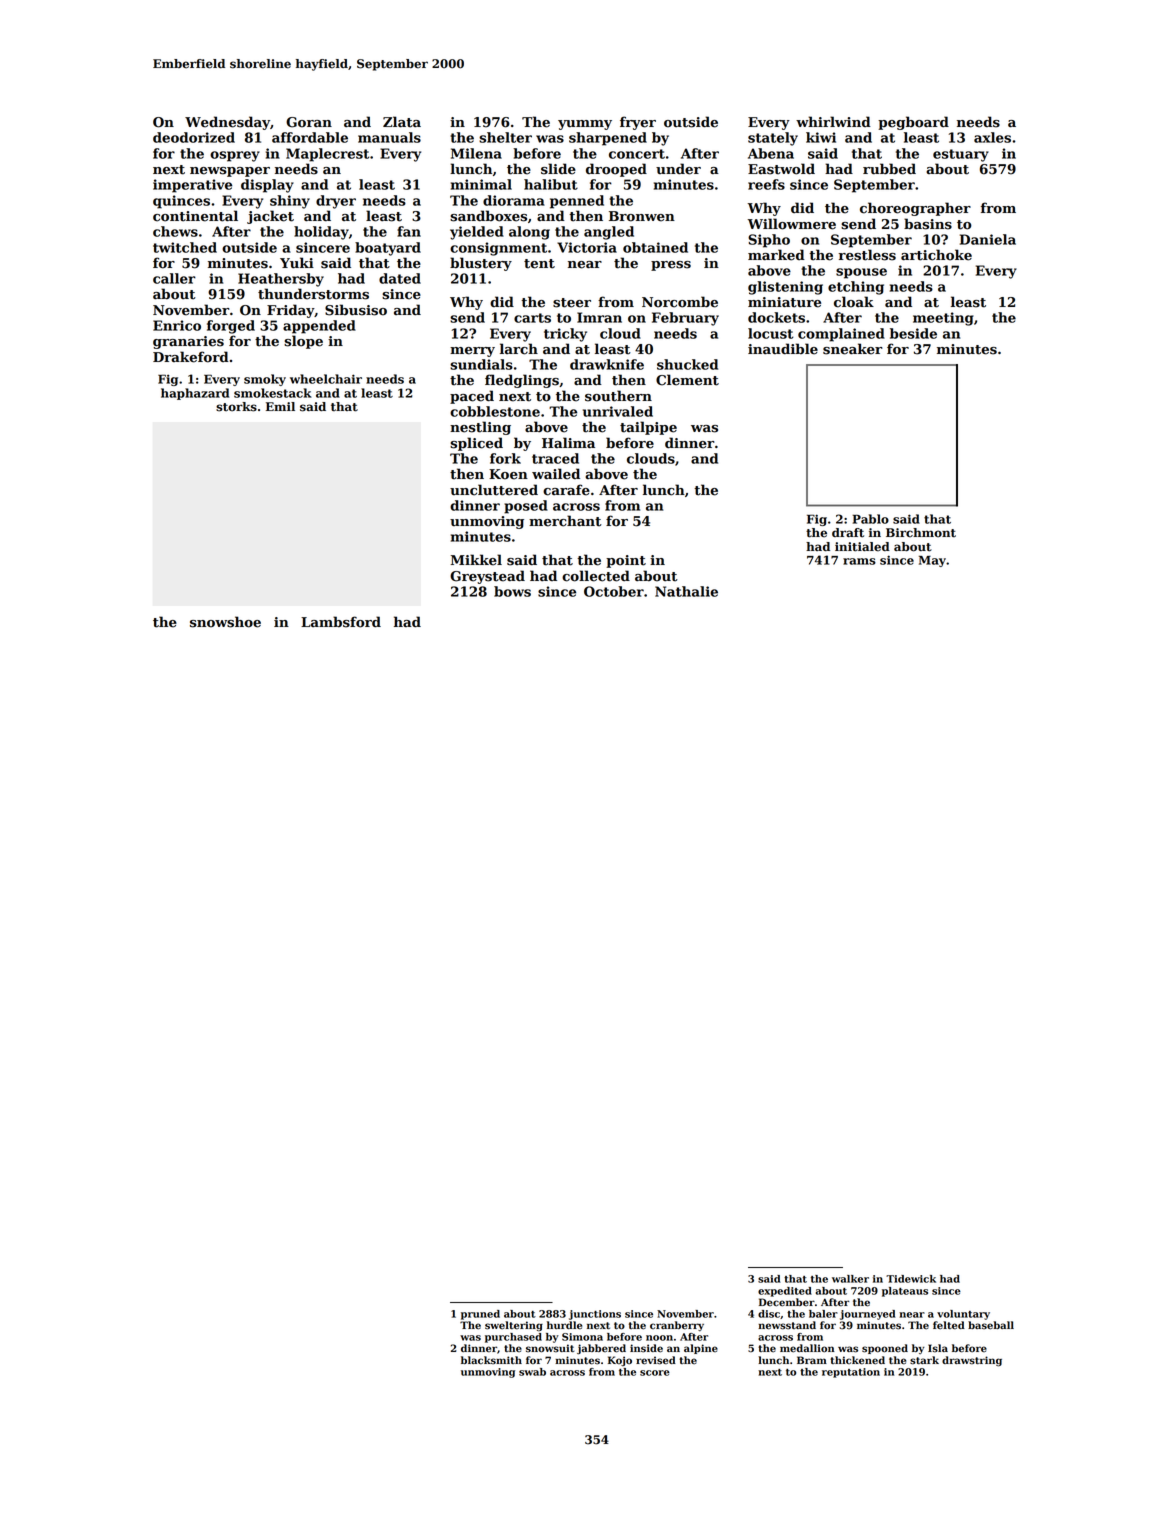 This screenshot has height=1513, width=1169. I want to click on snowshoe, so click(225, 622).
